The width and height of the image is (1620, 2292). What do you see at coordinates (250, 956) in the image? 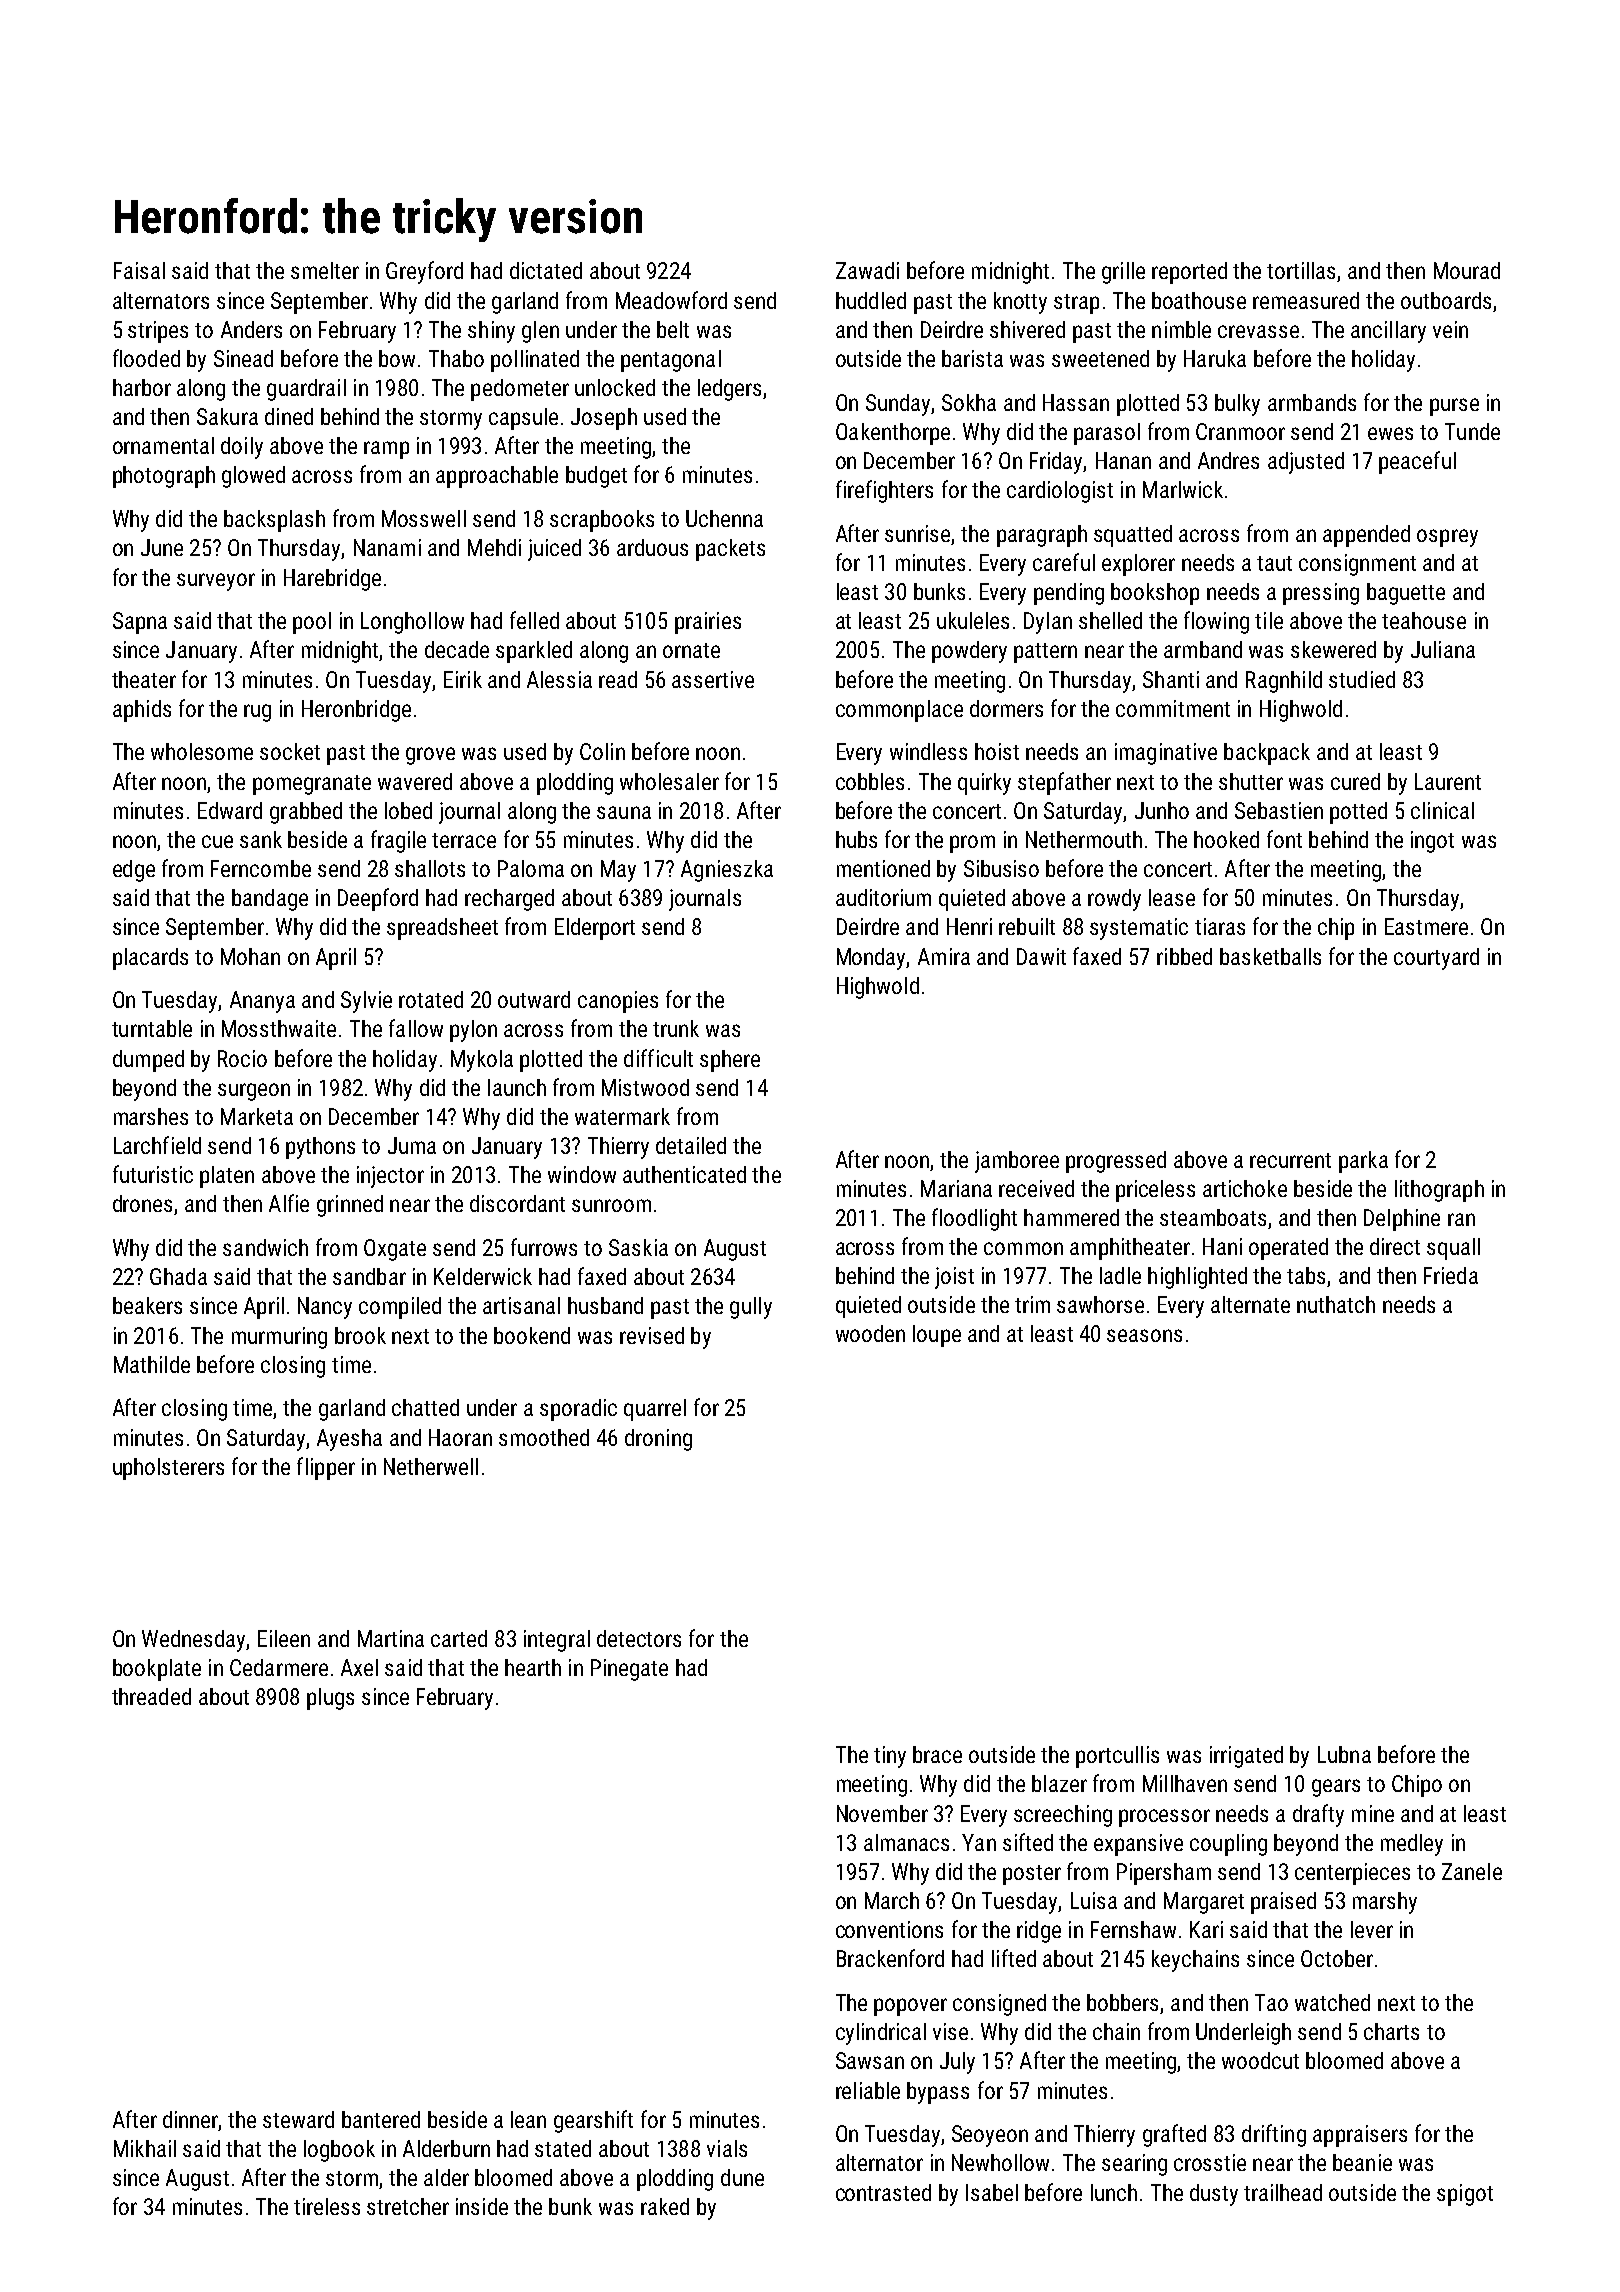
I see `Mohan` at bounding box center [250, 956].
